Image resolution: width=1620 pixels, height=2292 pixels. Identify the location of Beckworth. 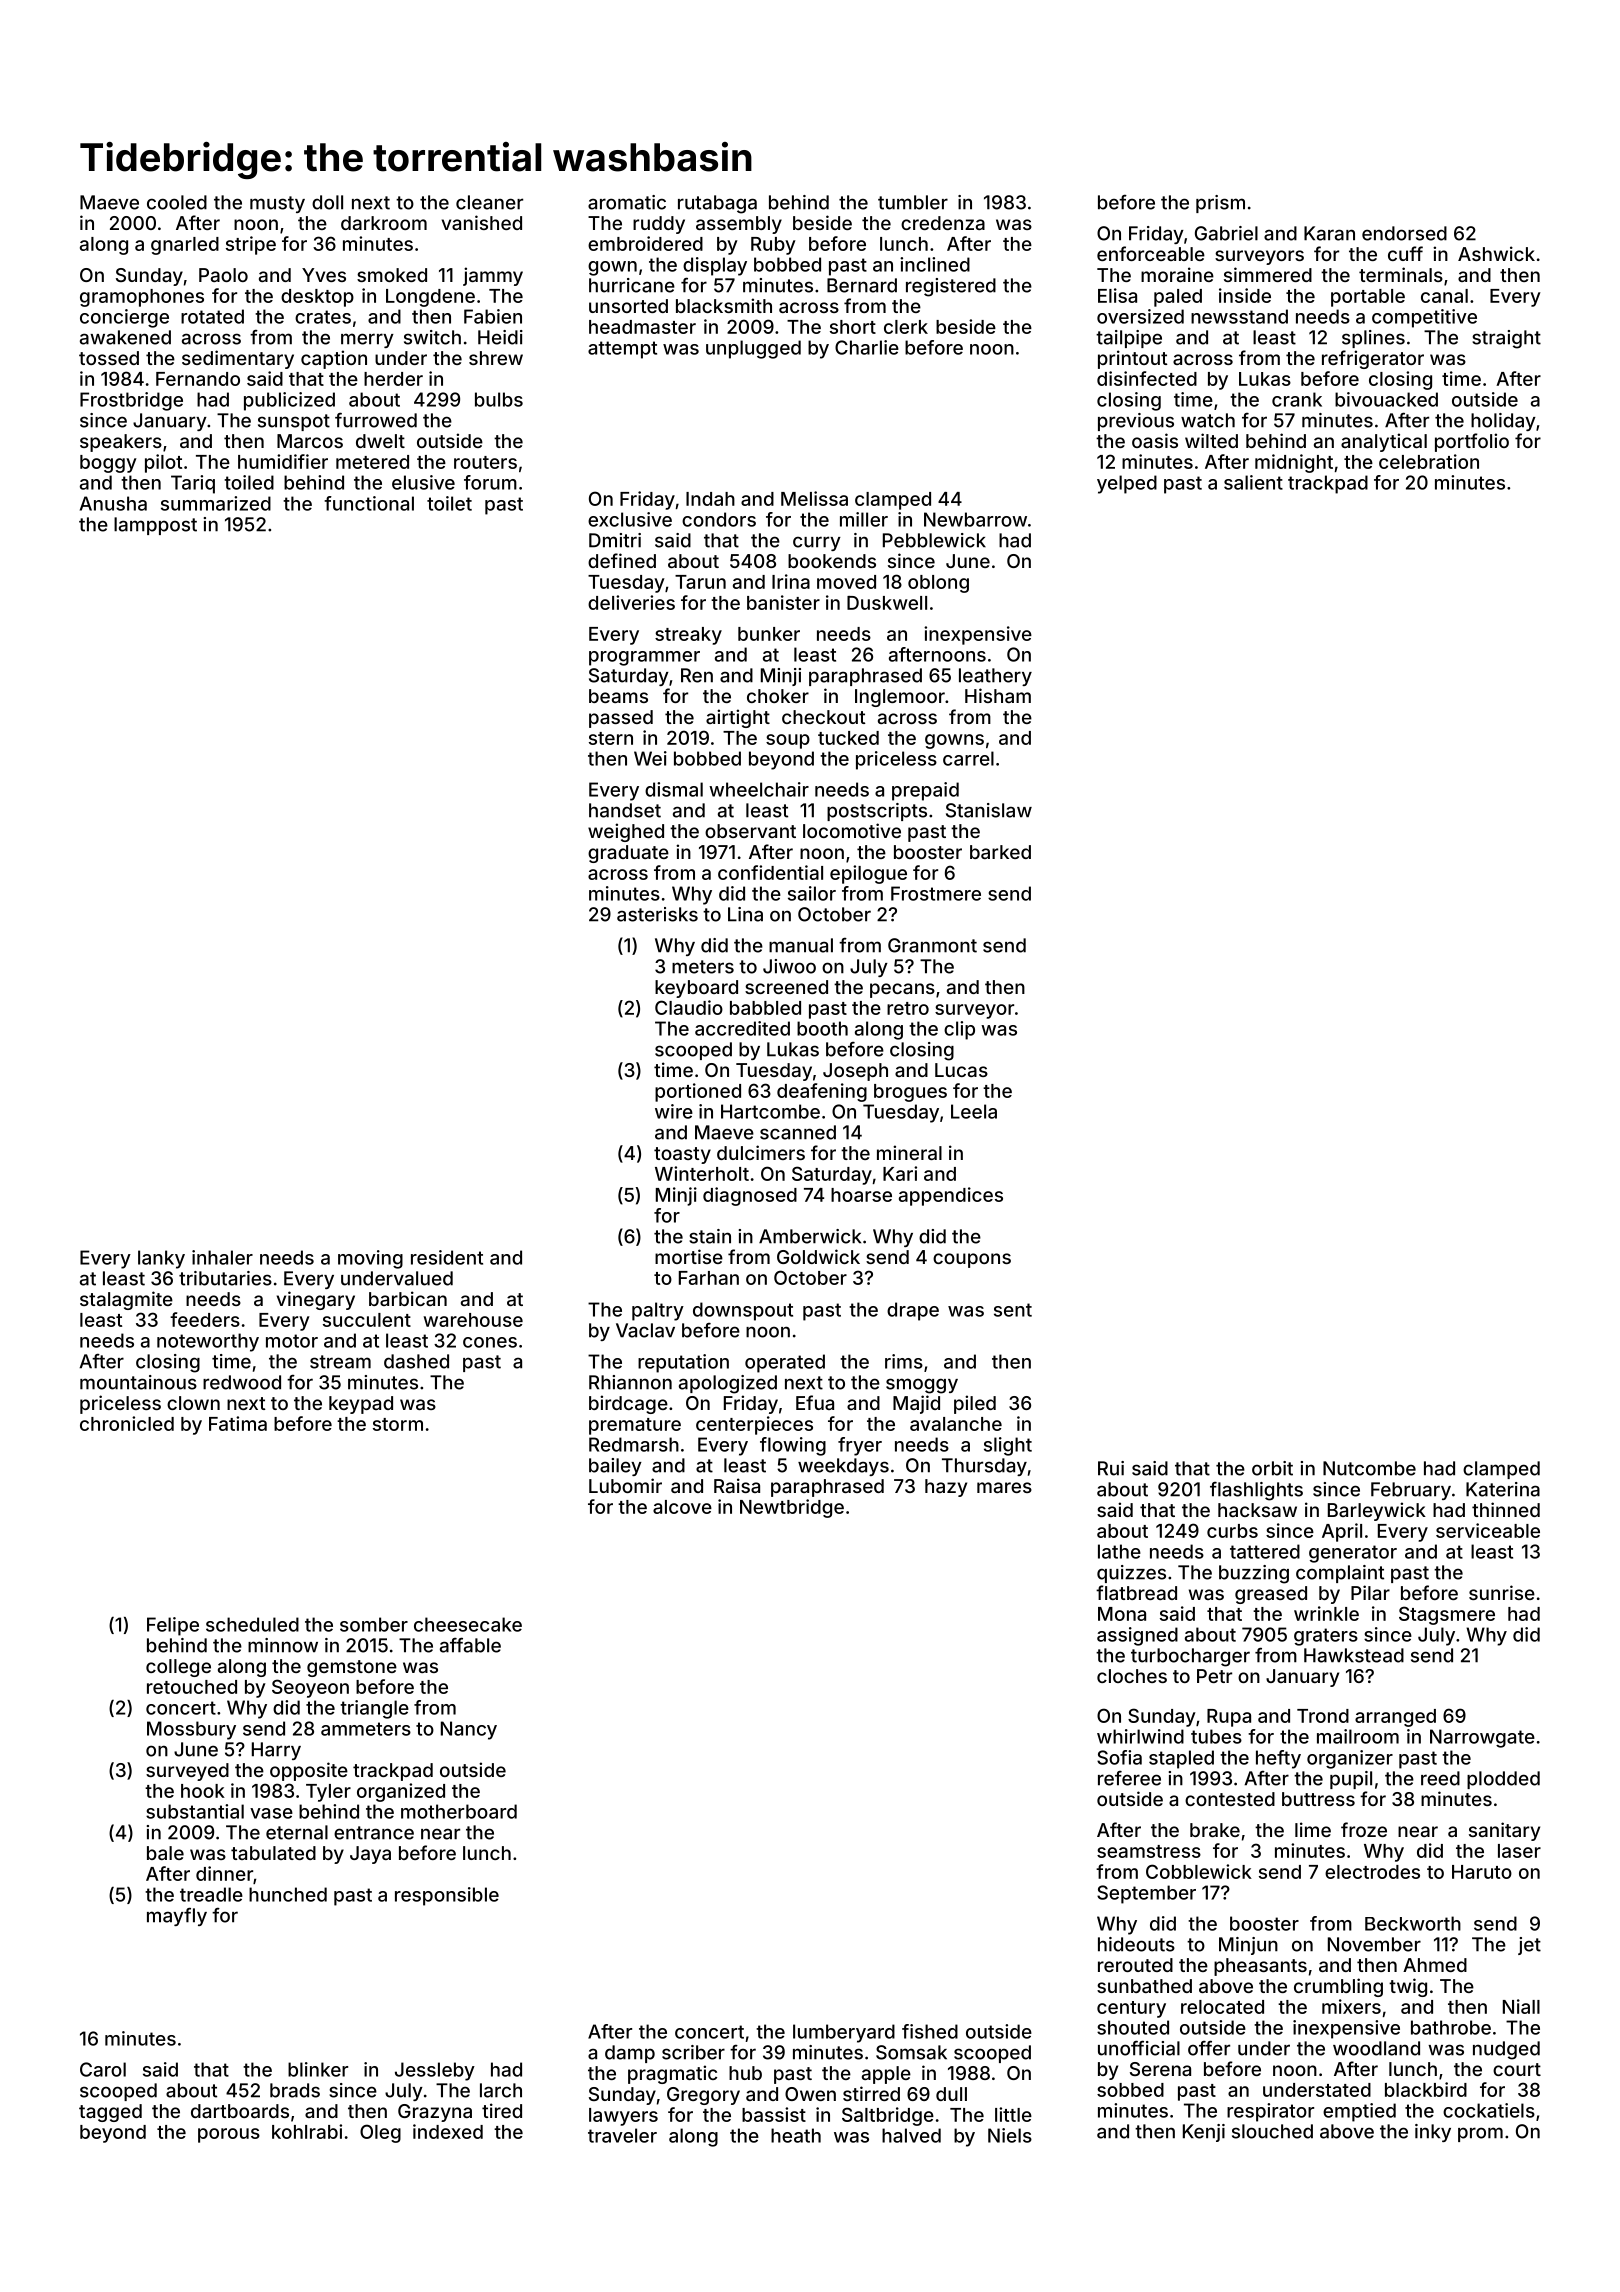
(1413, 1923).
